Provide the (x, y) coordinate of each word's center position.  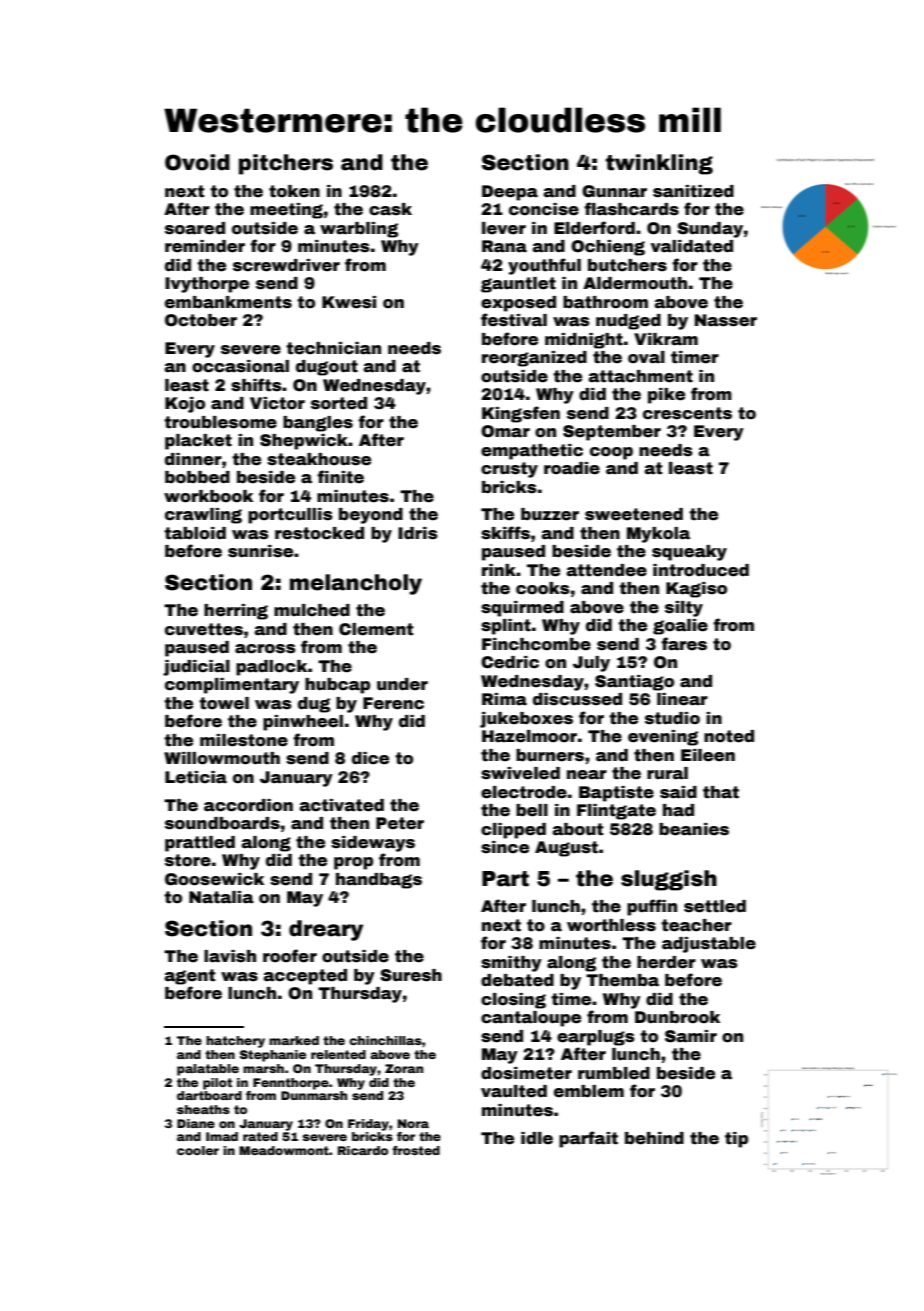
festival (514, 320)
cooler (198, 1150)
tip (736, 1140)
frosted (416, 1150)
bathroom (605, 302)
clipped (513, 831)
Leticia (196, 777)
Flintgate (616, 812)
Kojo (185, 405)
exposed (518, 304)
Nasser (726, 320)
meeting (286, 211)
